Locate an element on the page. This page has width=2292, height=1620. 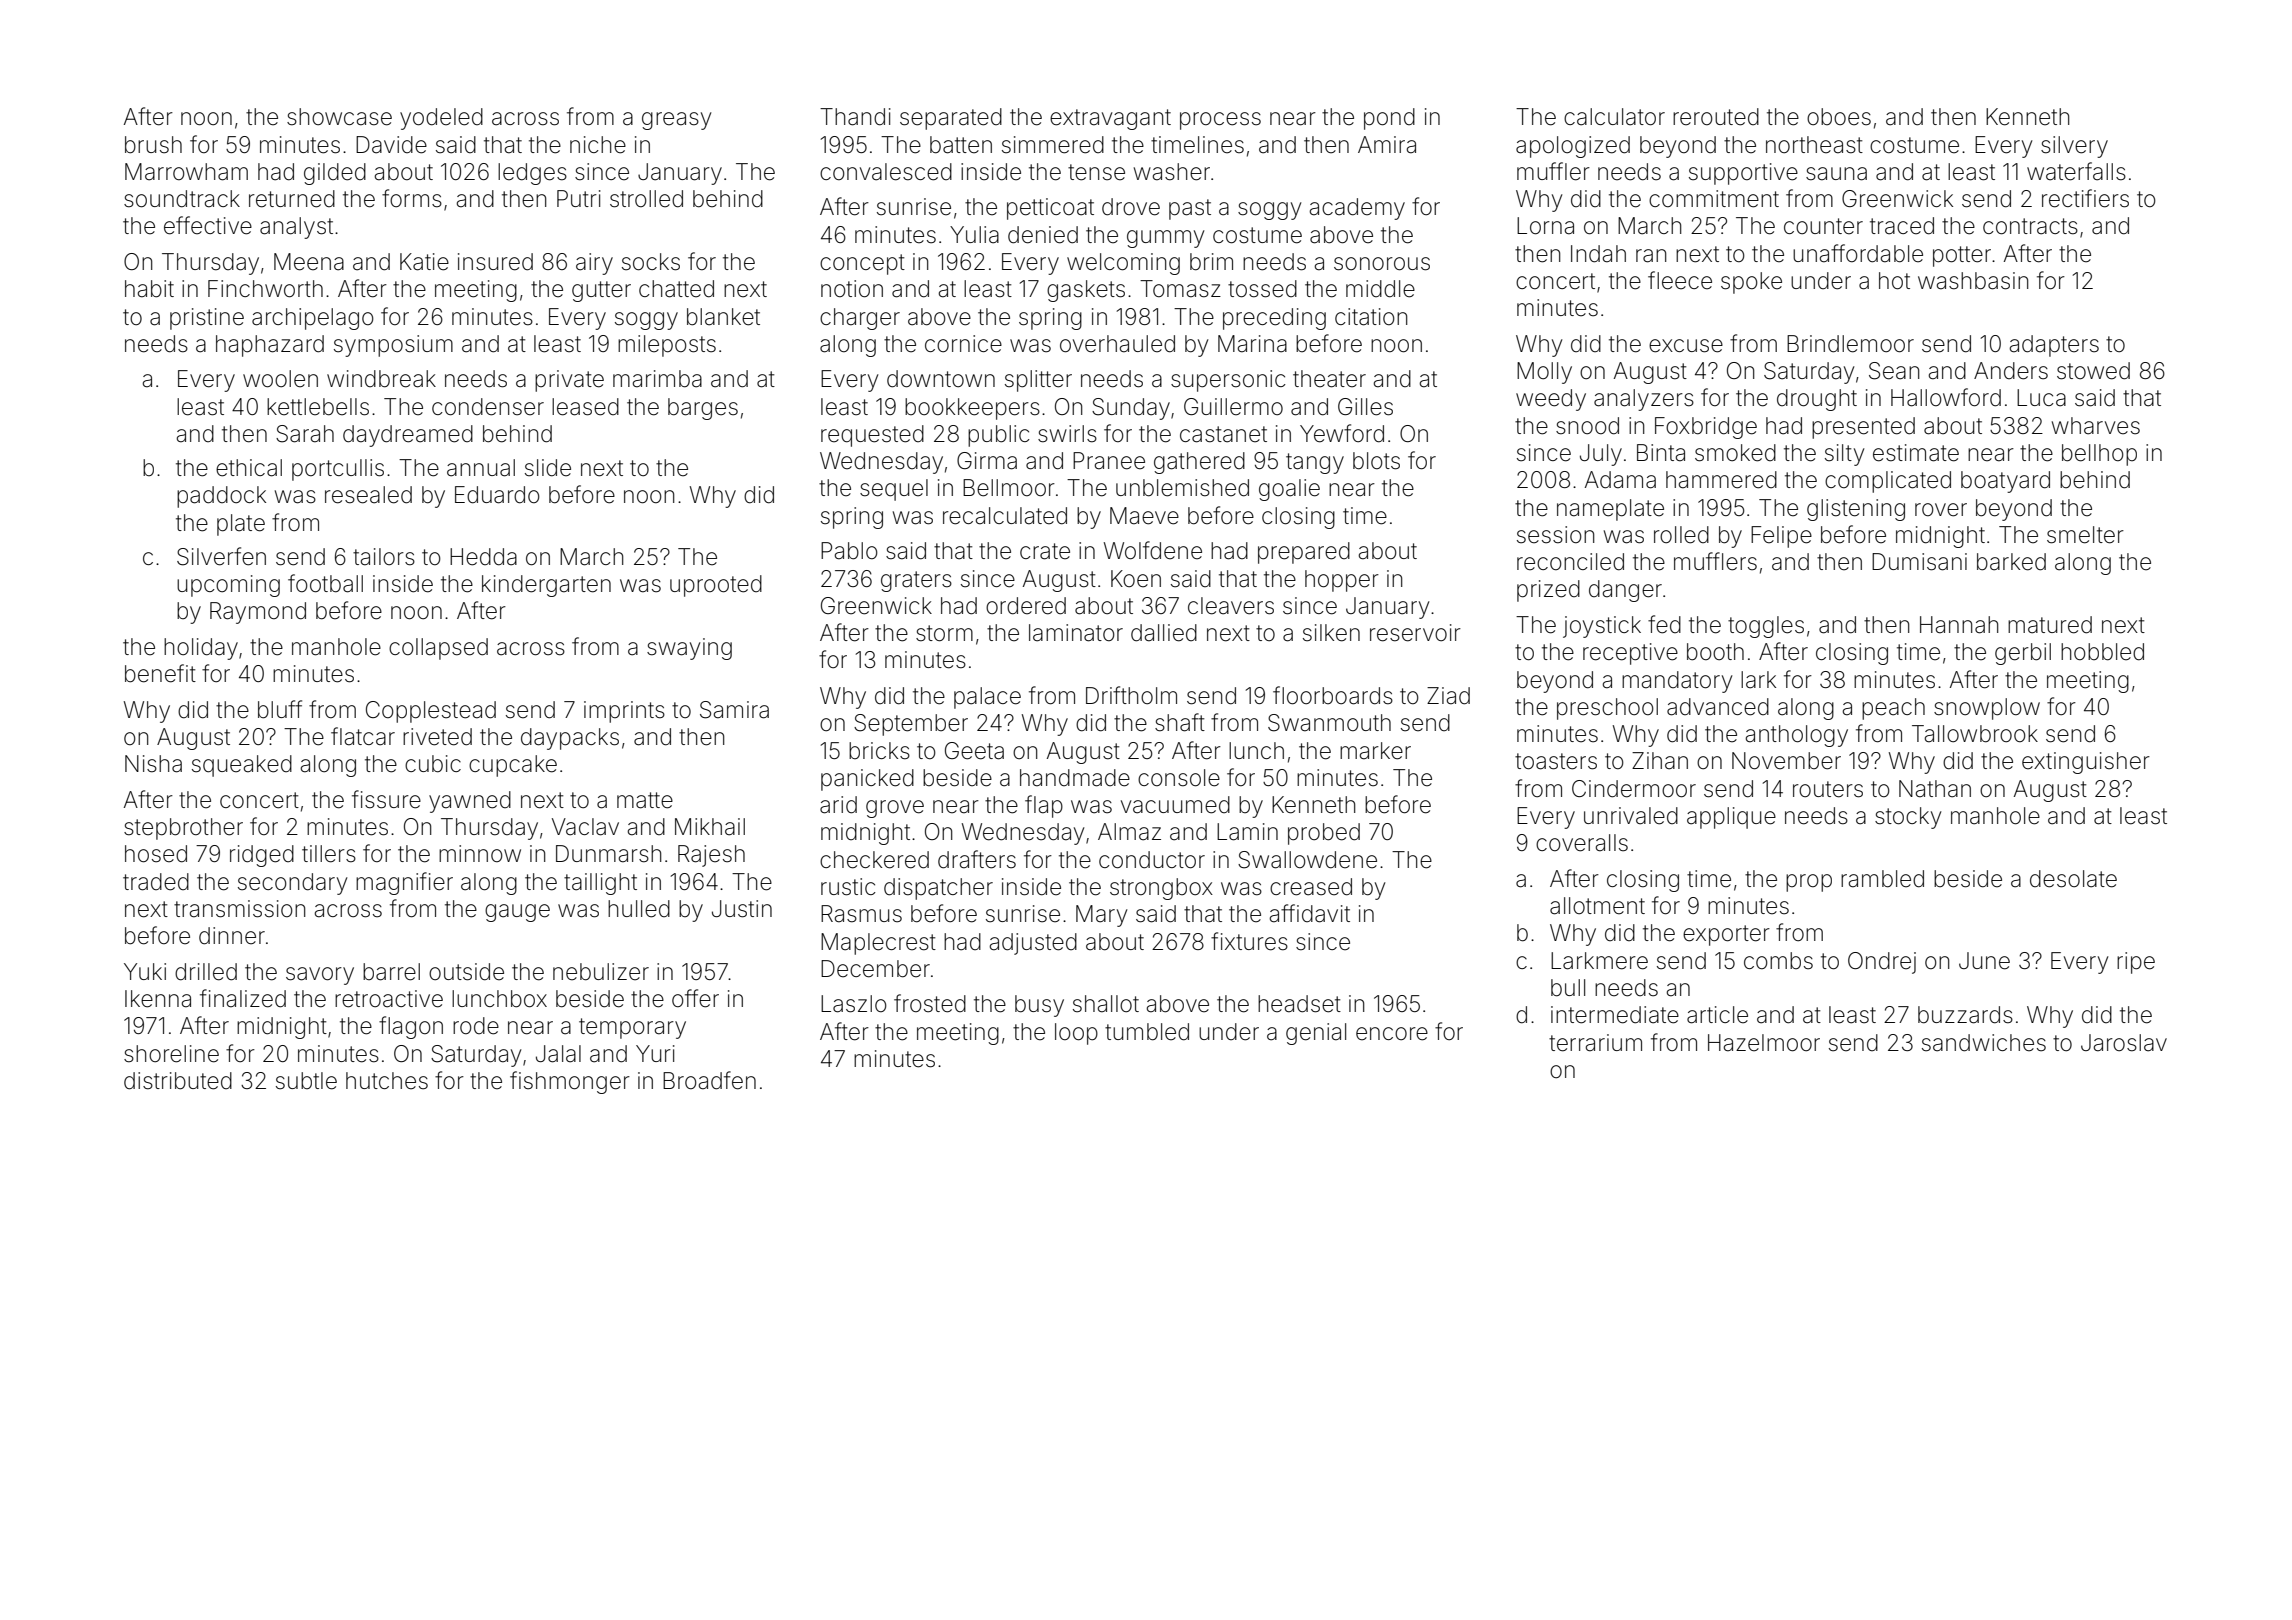
private is located at coordinates (569, 381).
